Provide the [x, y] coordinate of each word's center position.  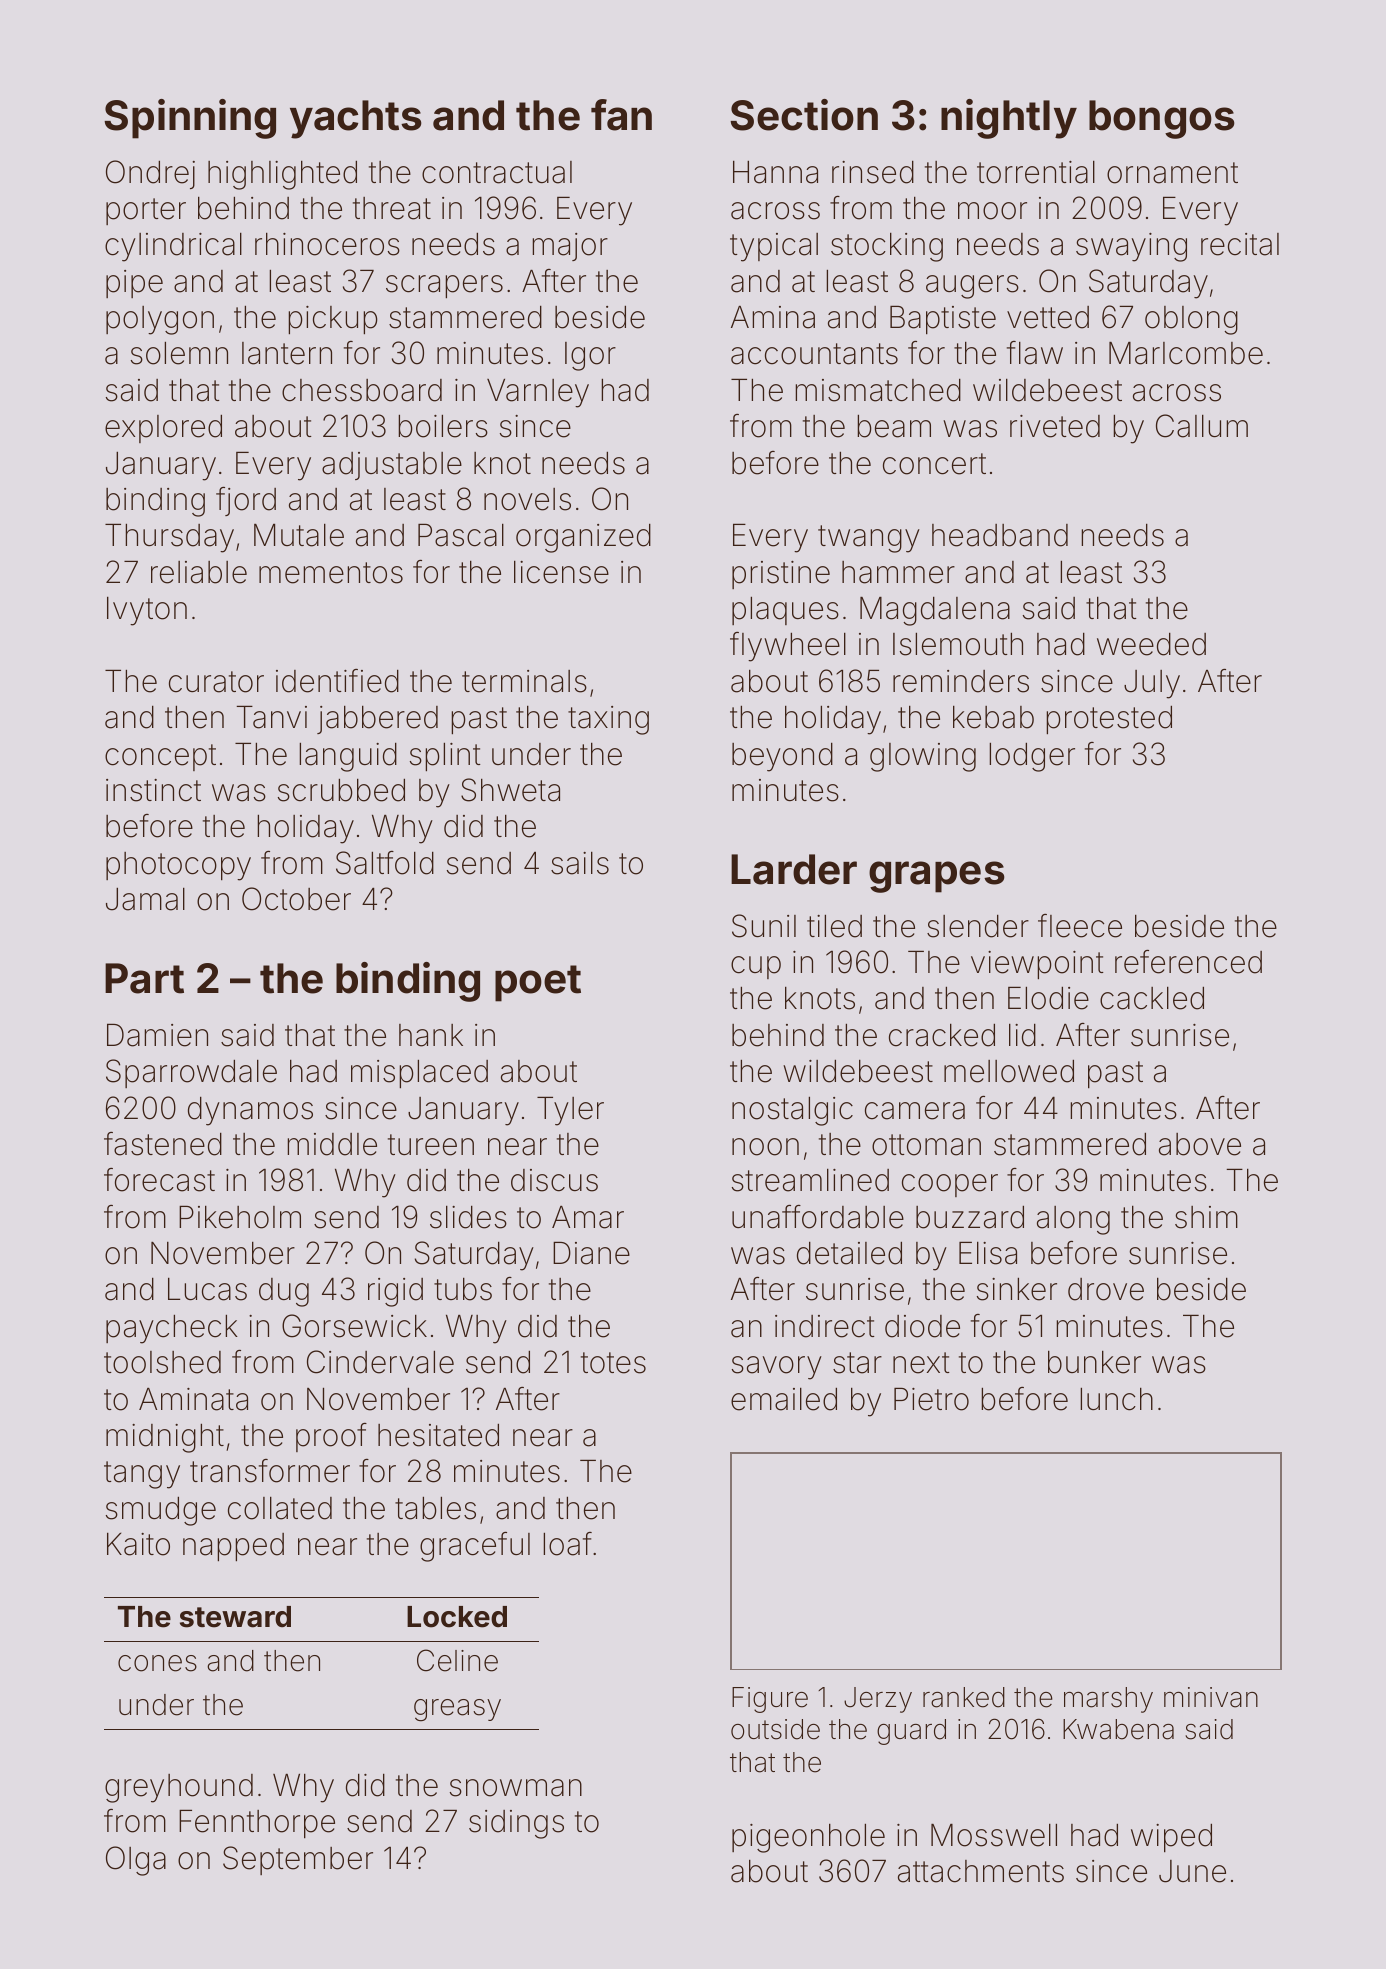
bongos [1162, 119]
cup [756, 967]
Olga [136, 1861]
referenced [1188, 962]
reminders [961, 681]
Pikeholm [240, 1217]
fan [621, 115]
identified [337, 681]
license [561, 572]
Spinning [190, 119]
